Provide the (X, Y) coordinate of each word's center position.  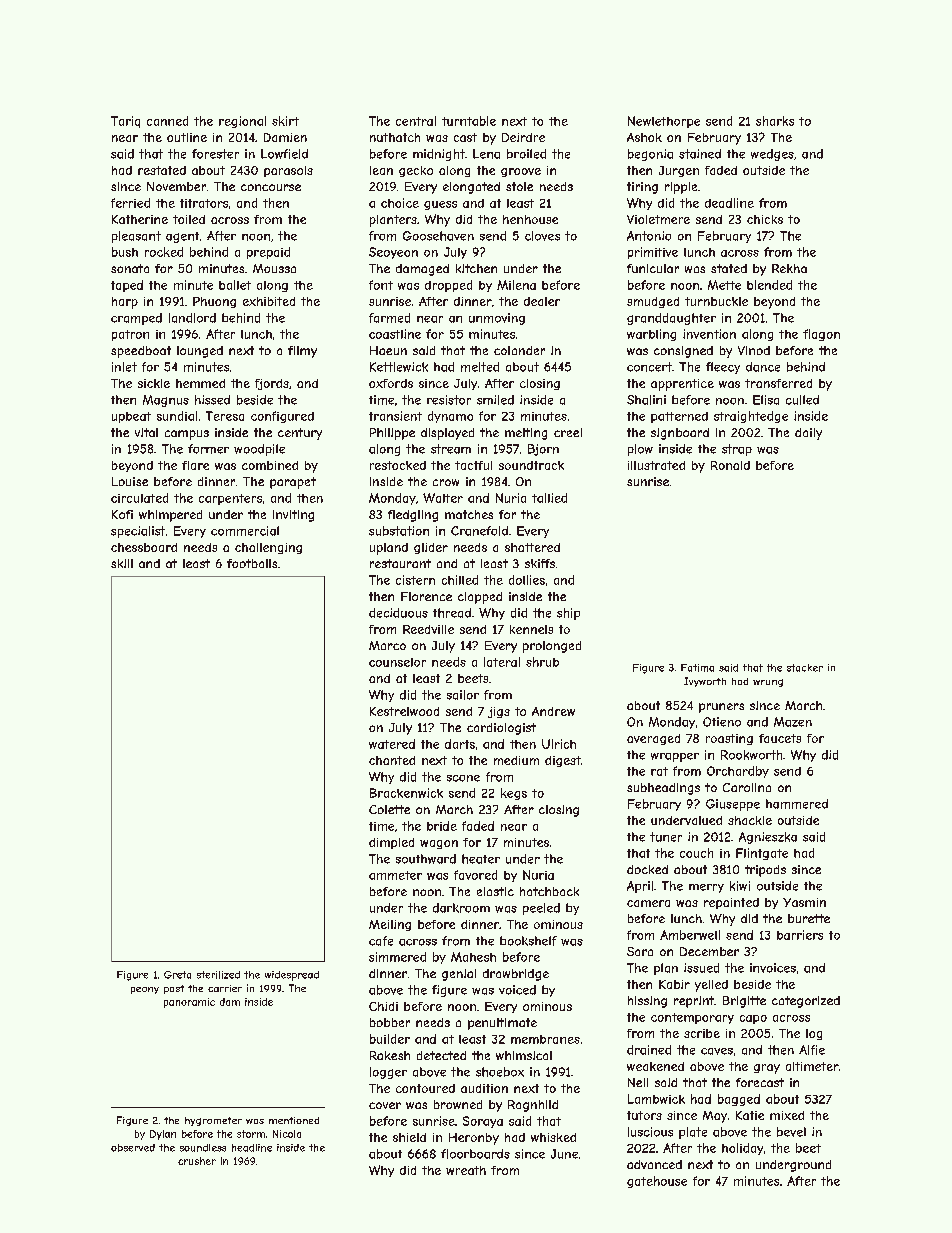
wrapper (675, 757)
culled (802, 400)
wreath (466, 1170)
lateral (502, 662)
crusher (197, 1161)
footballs (252, 563)
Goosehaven (438, 236)
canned (167, 121)
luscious (650, 1132)
